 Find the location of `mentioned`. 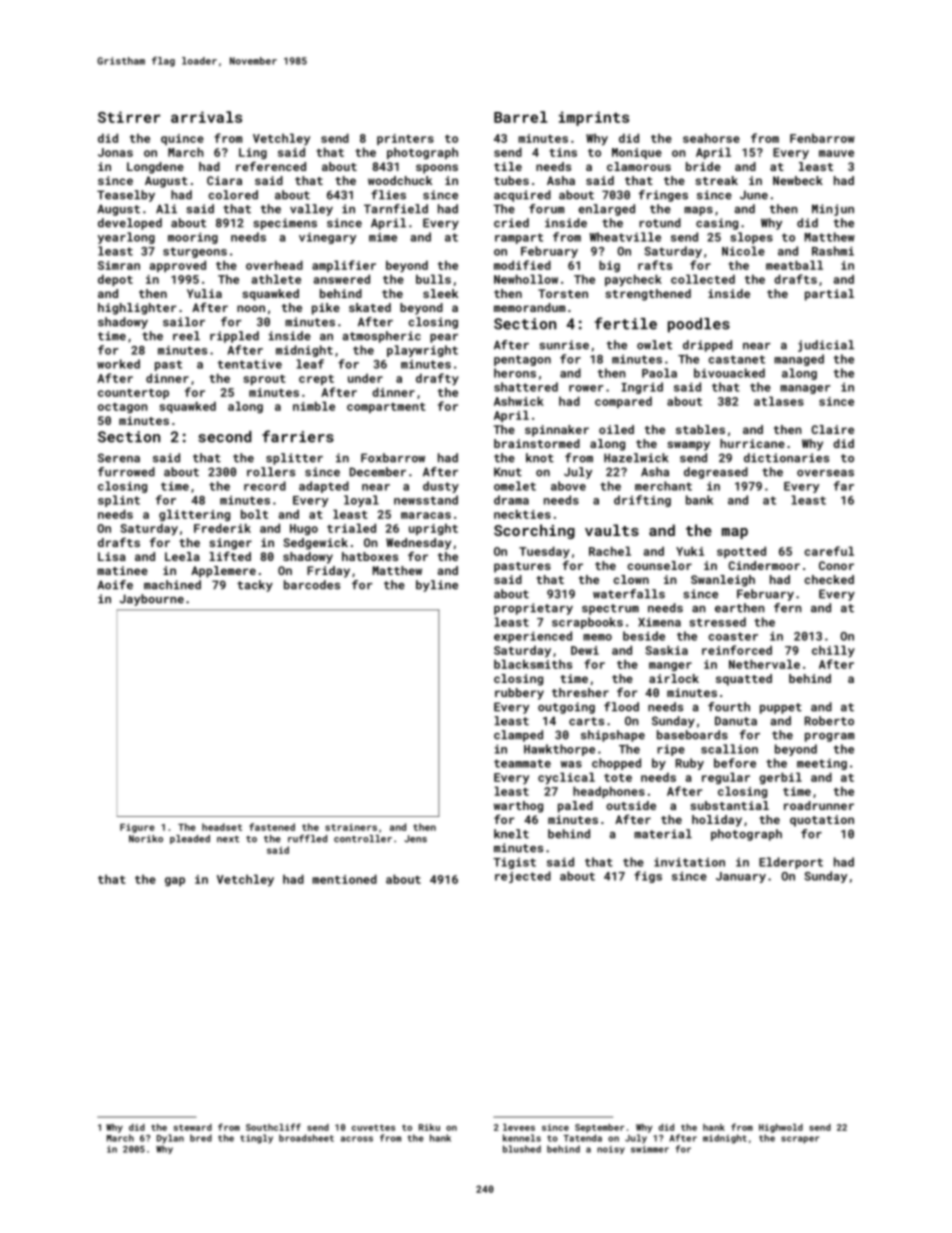

mentioned is located at coordinates (344, 879).
